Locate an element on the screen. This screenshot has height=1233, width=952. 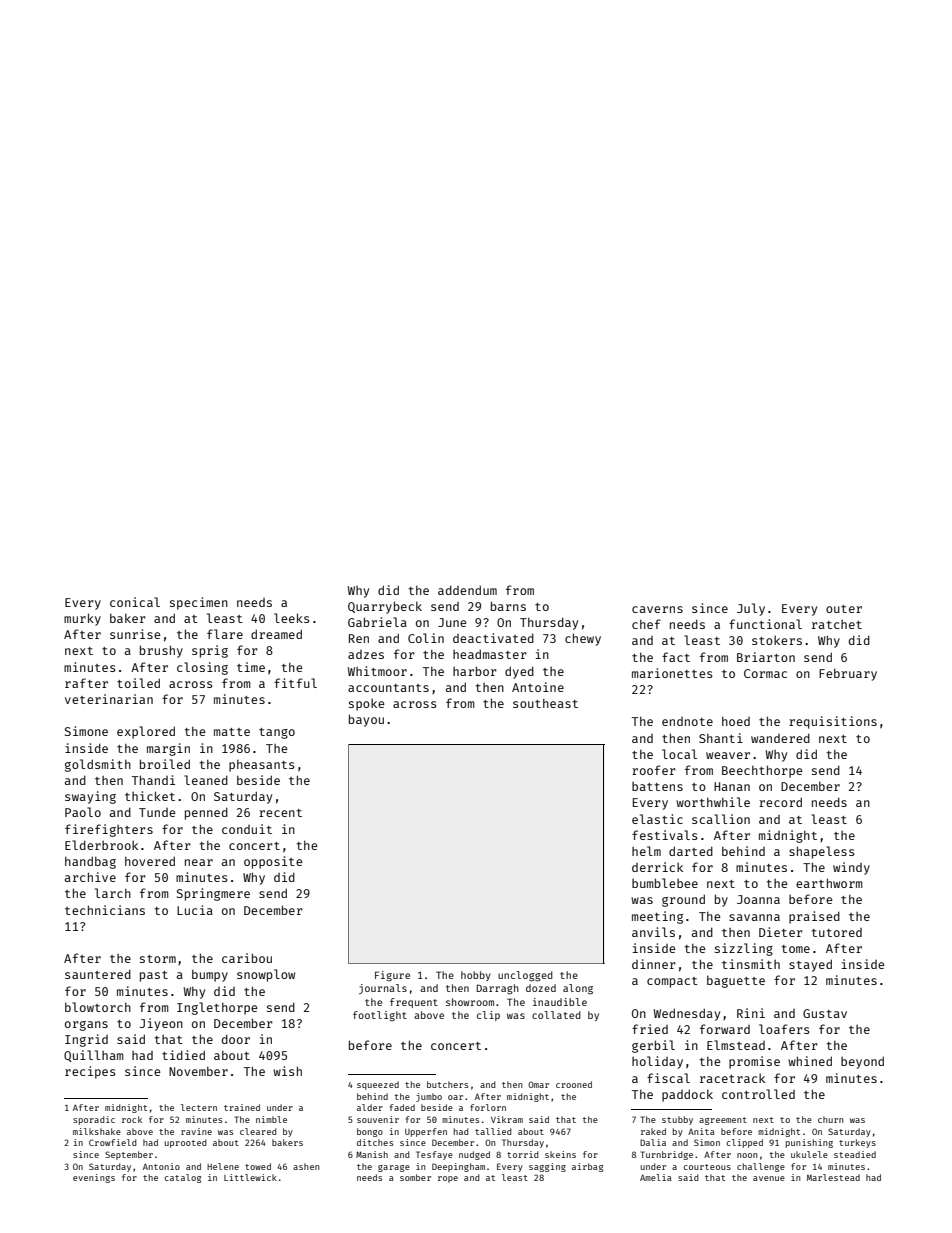
dyed is located at coordinates (519, 672).
